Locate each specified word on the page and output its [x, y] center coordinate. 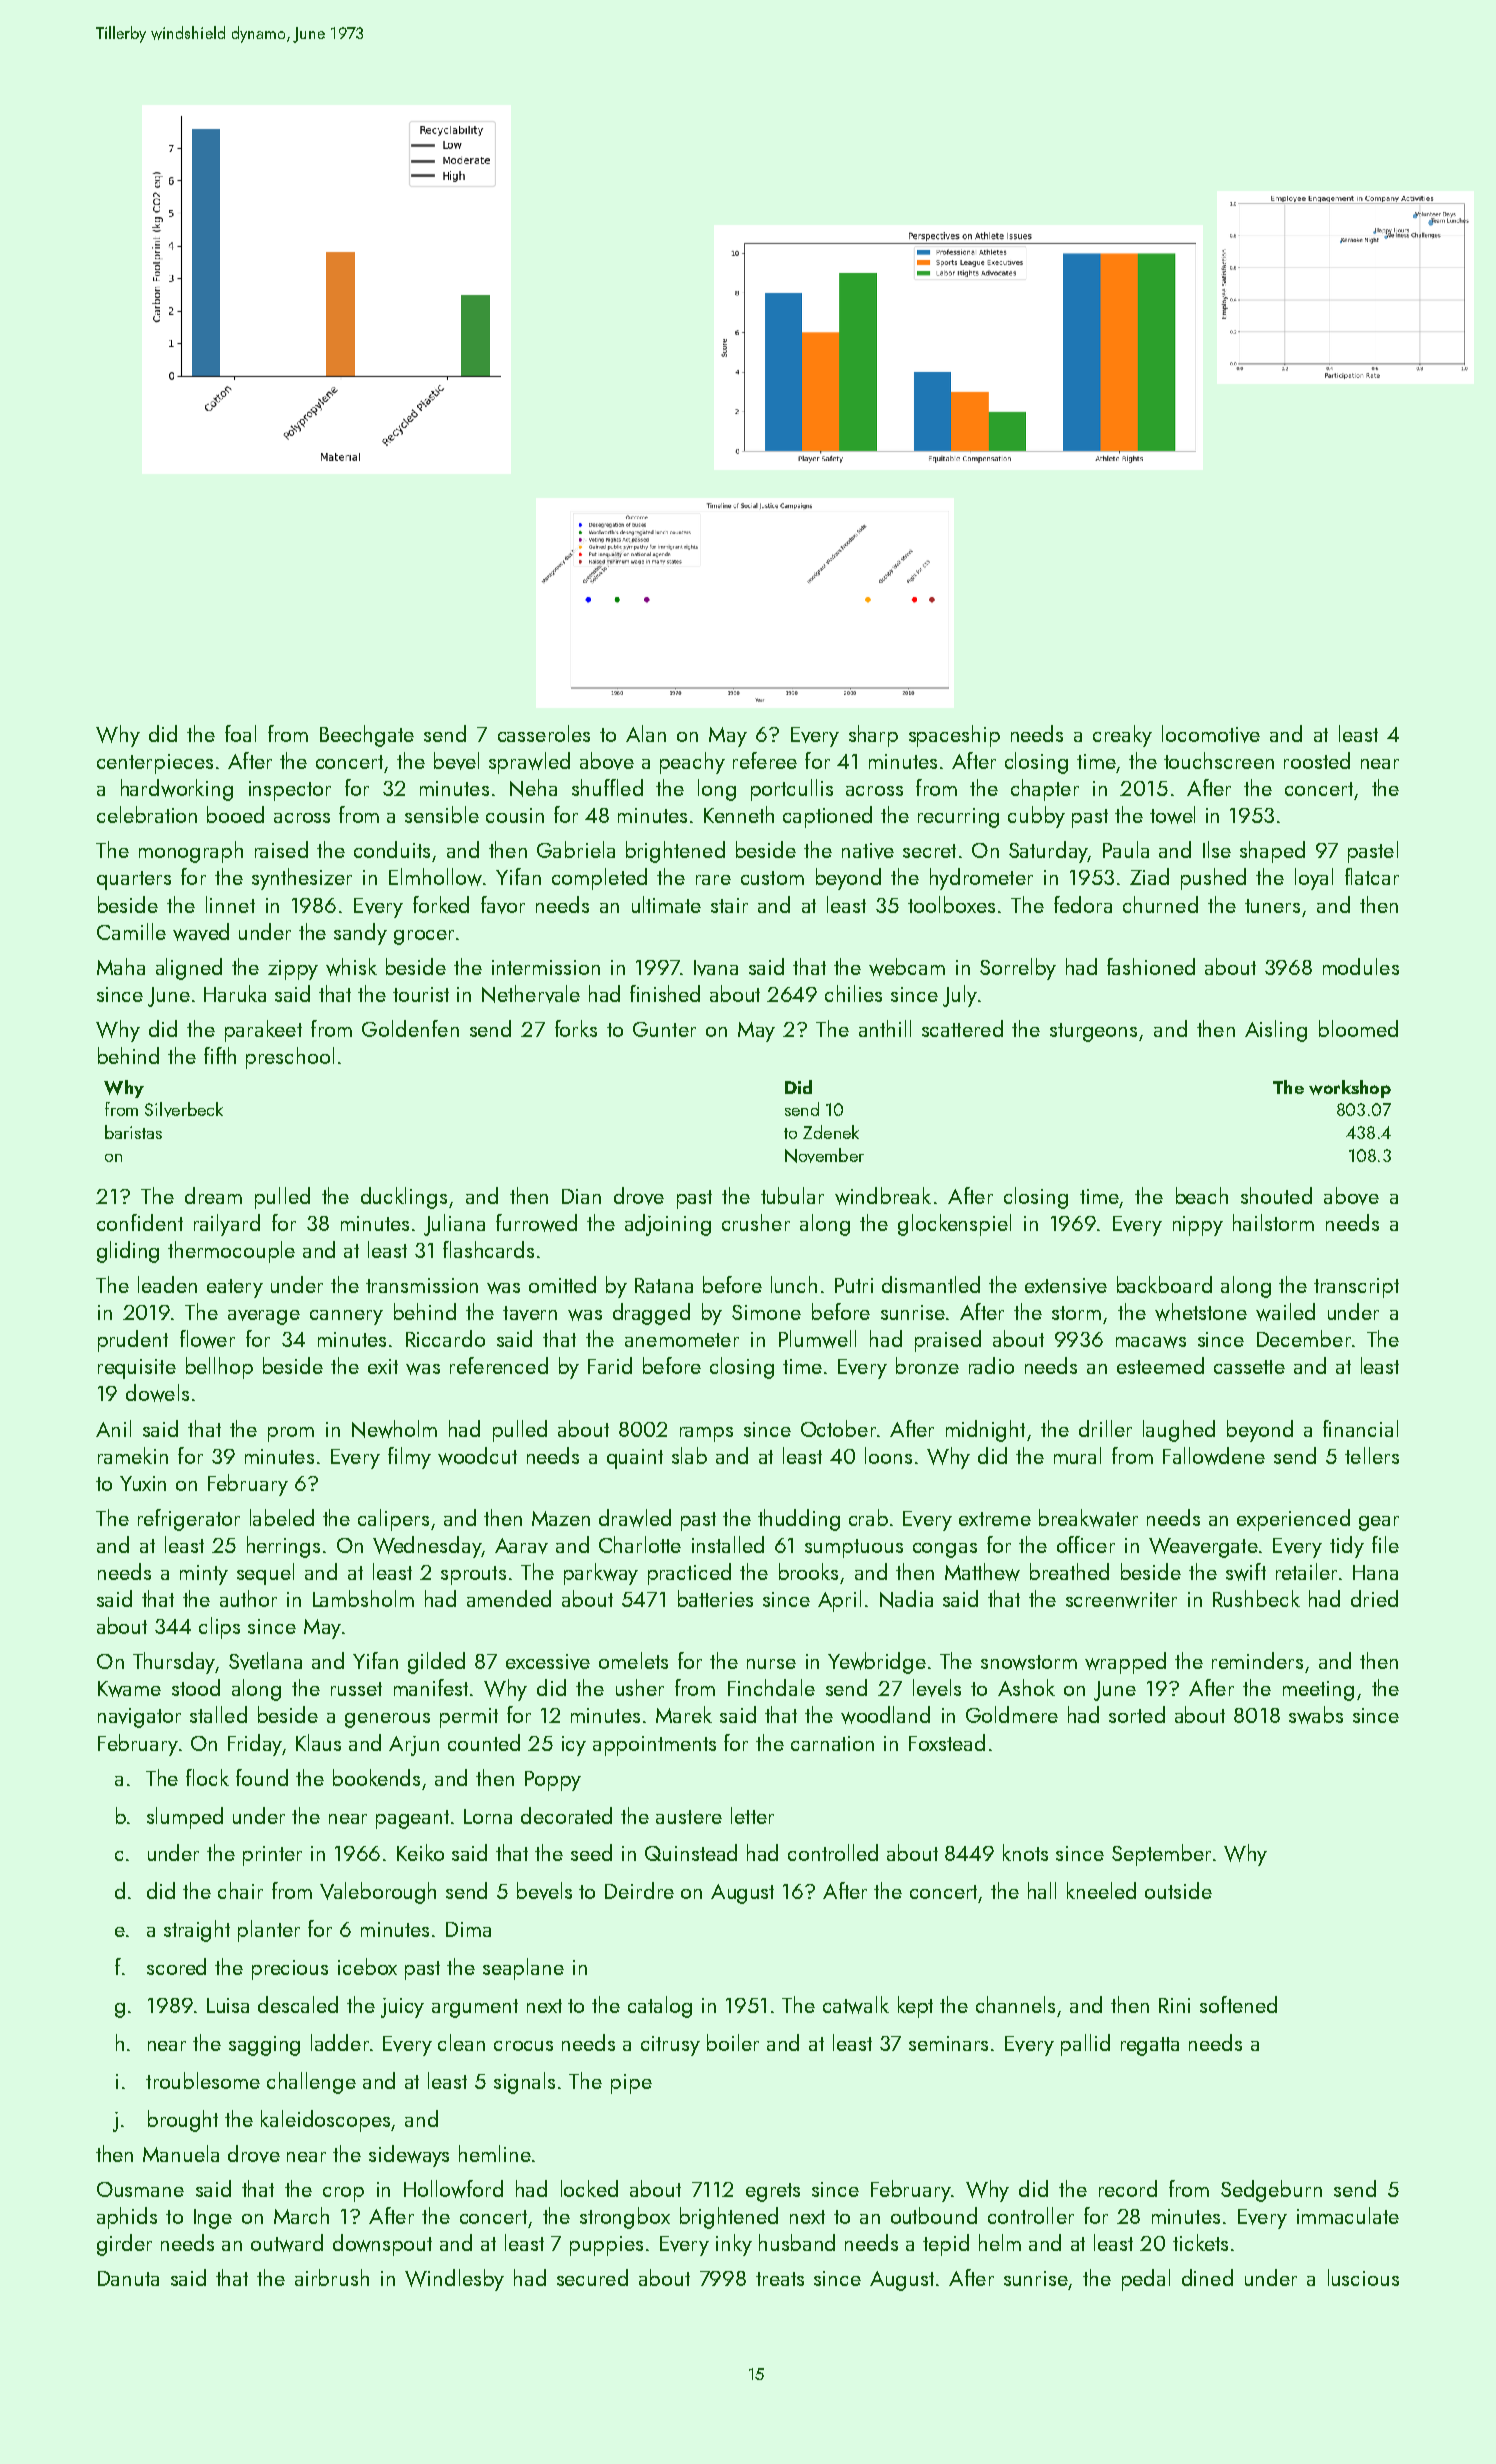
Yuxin [143, 1483]
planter [269, 1931]
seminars [948, 2043]
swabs [1316, 1715]
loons [888, 1455]
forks [576, 1028]
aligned [189, 969]
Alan [646, 733]
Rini [1174, 2005]
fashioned [1151, 966]
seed [591, 1852]
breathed [1069, 1571]
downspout [382, 2245]
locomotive [1211, 734]
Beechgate [367, 736]
